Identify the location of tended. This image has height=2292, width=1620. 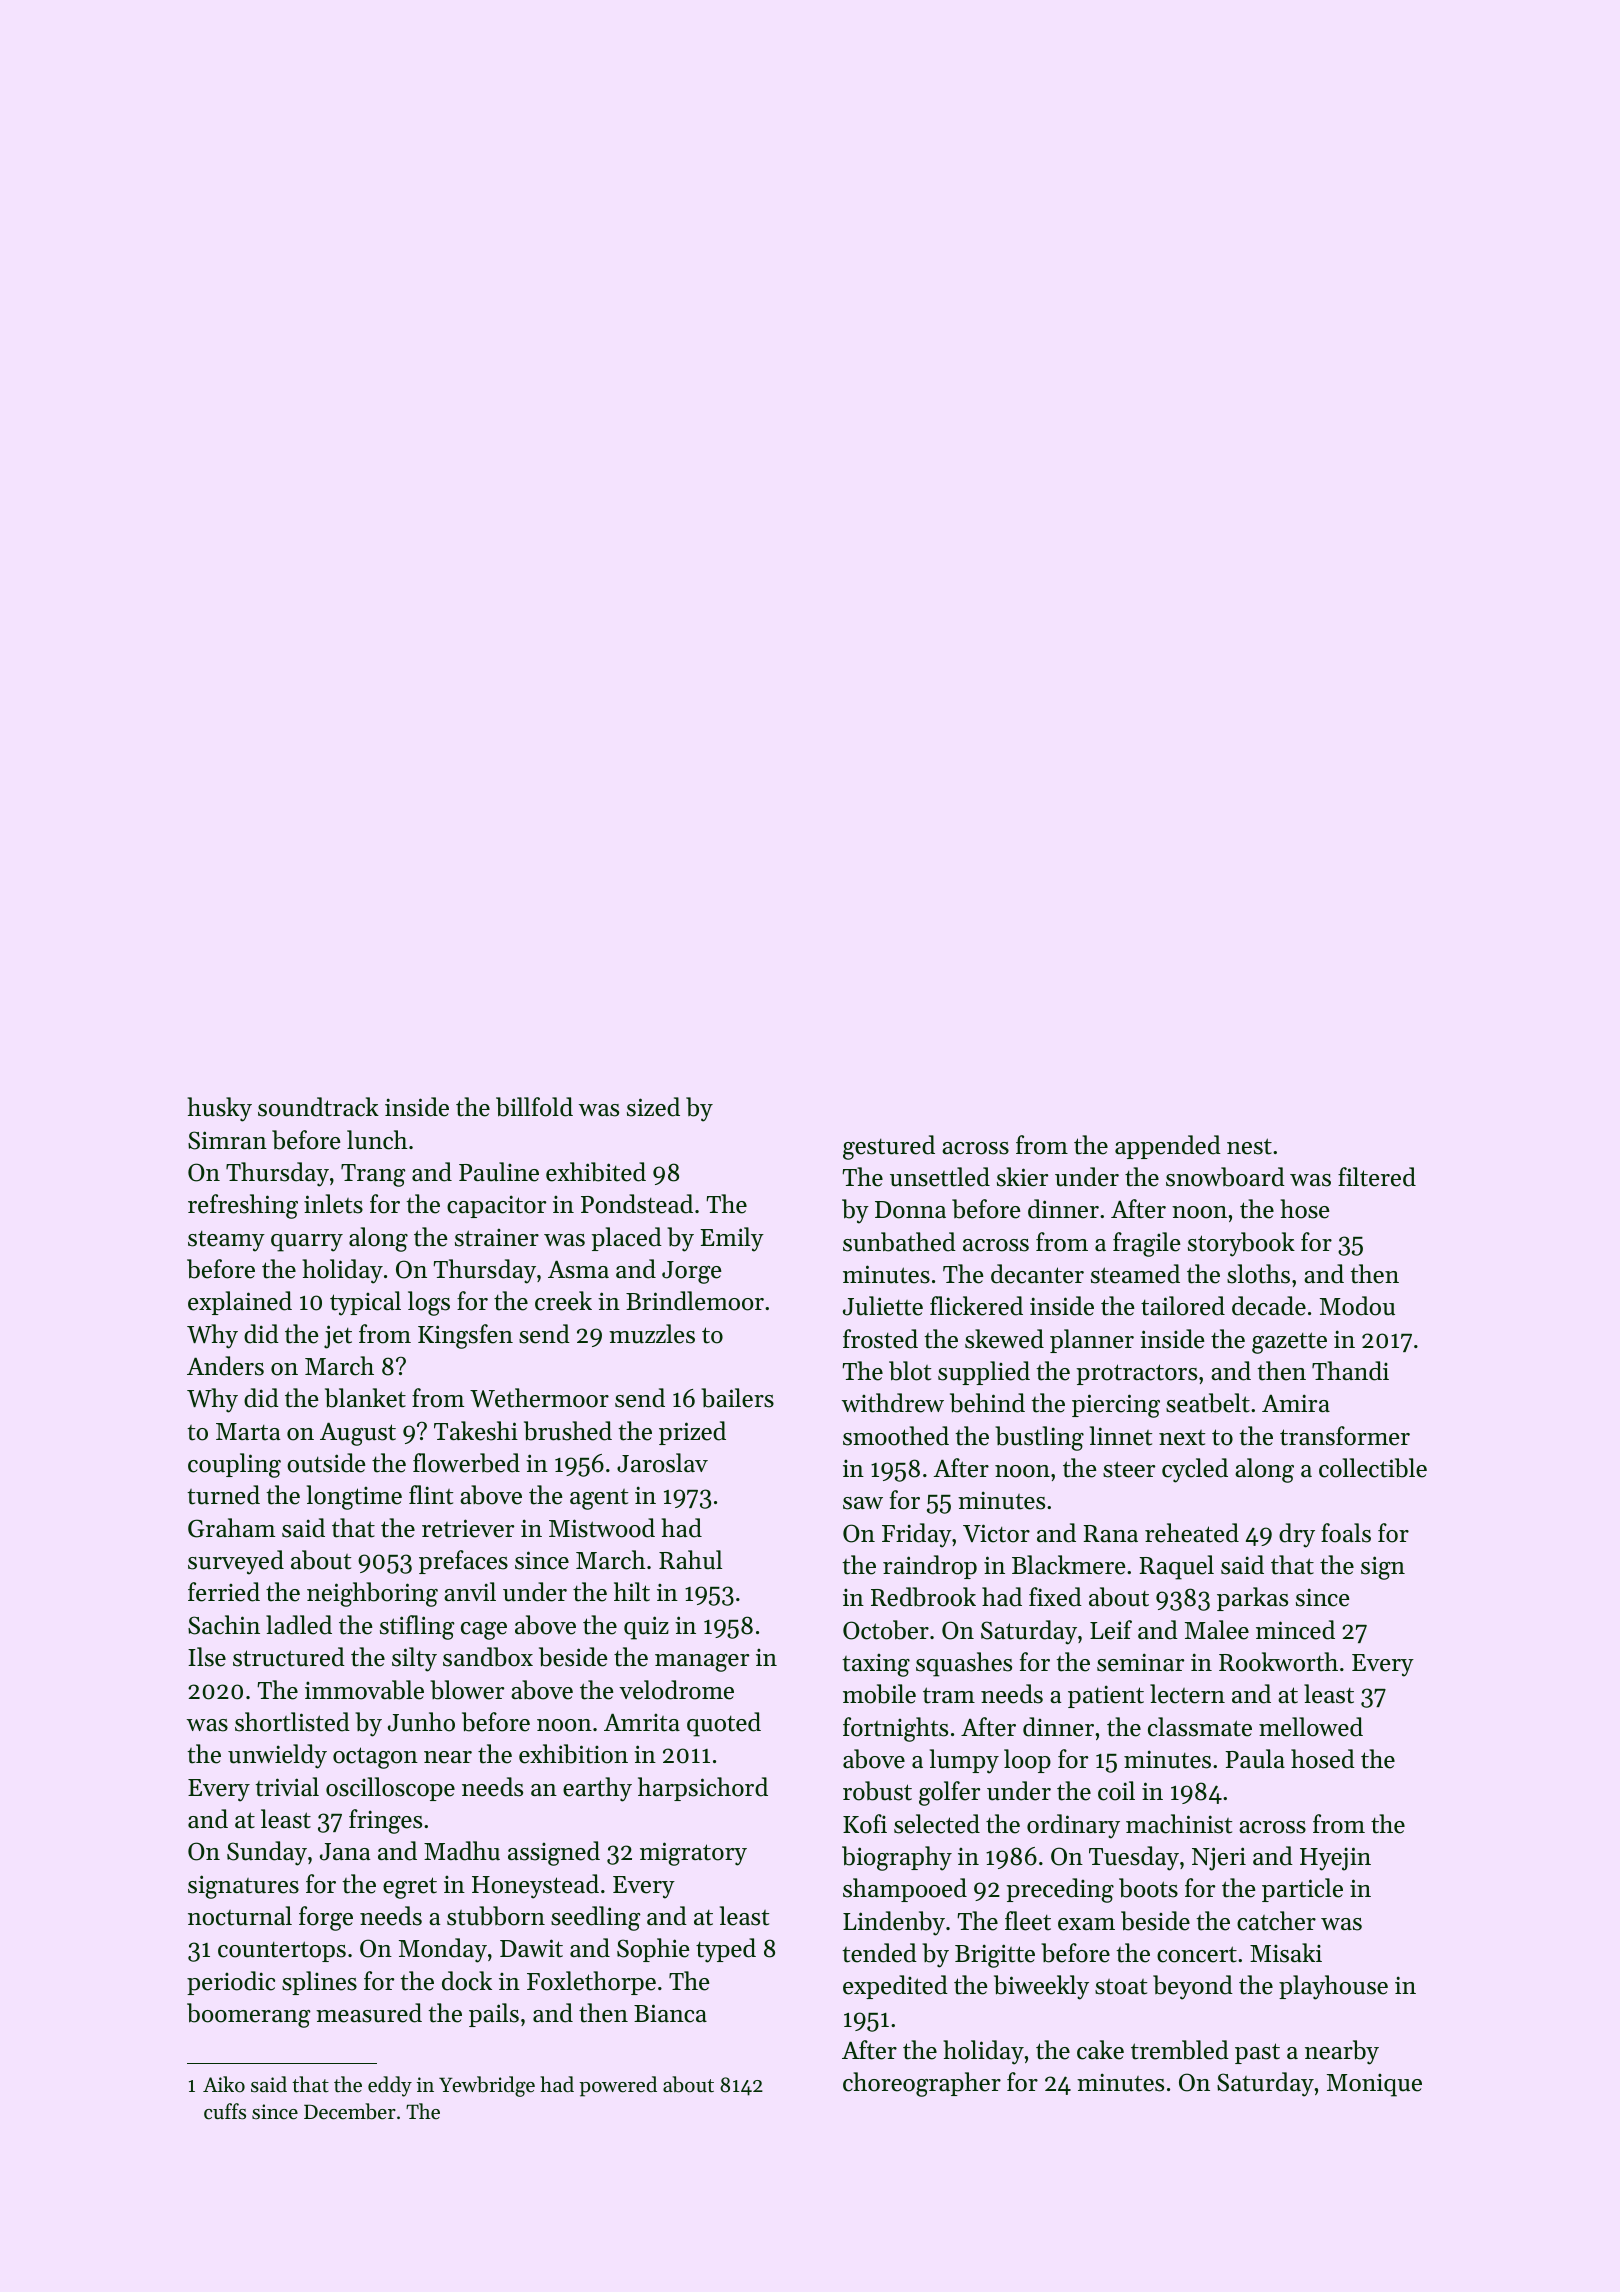
(879, 1953).
